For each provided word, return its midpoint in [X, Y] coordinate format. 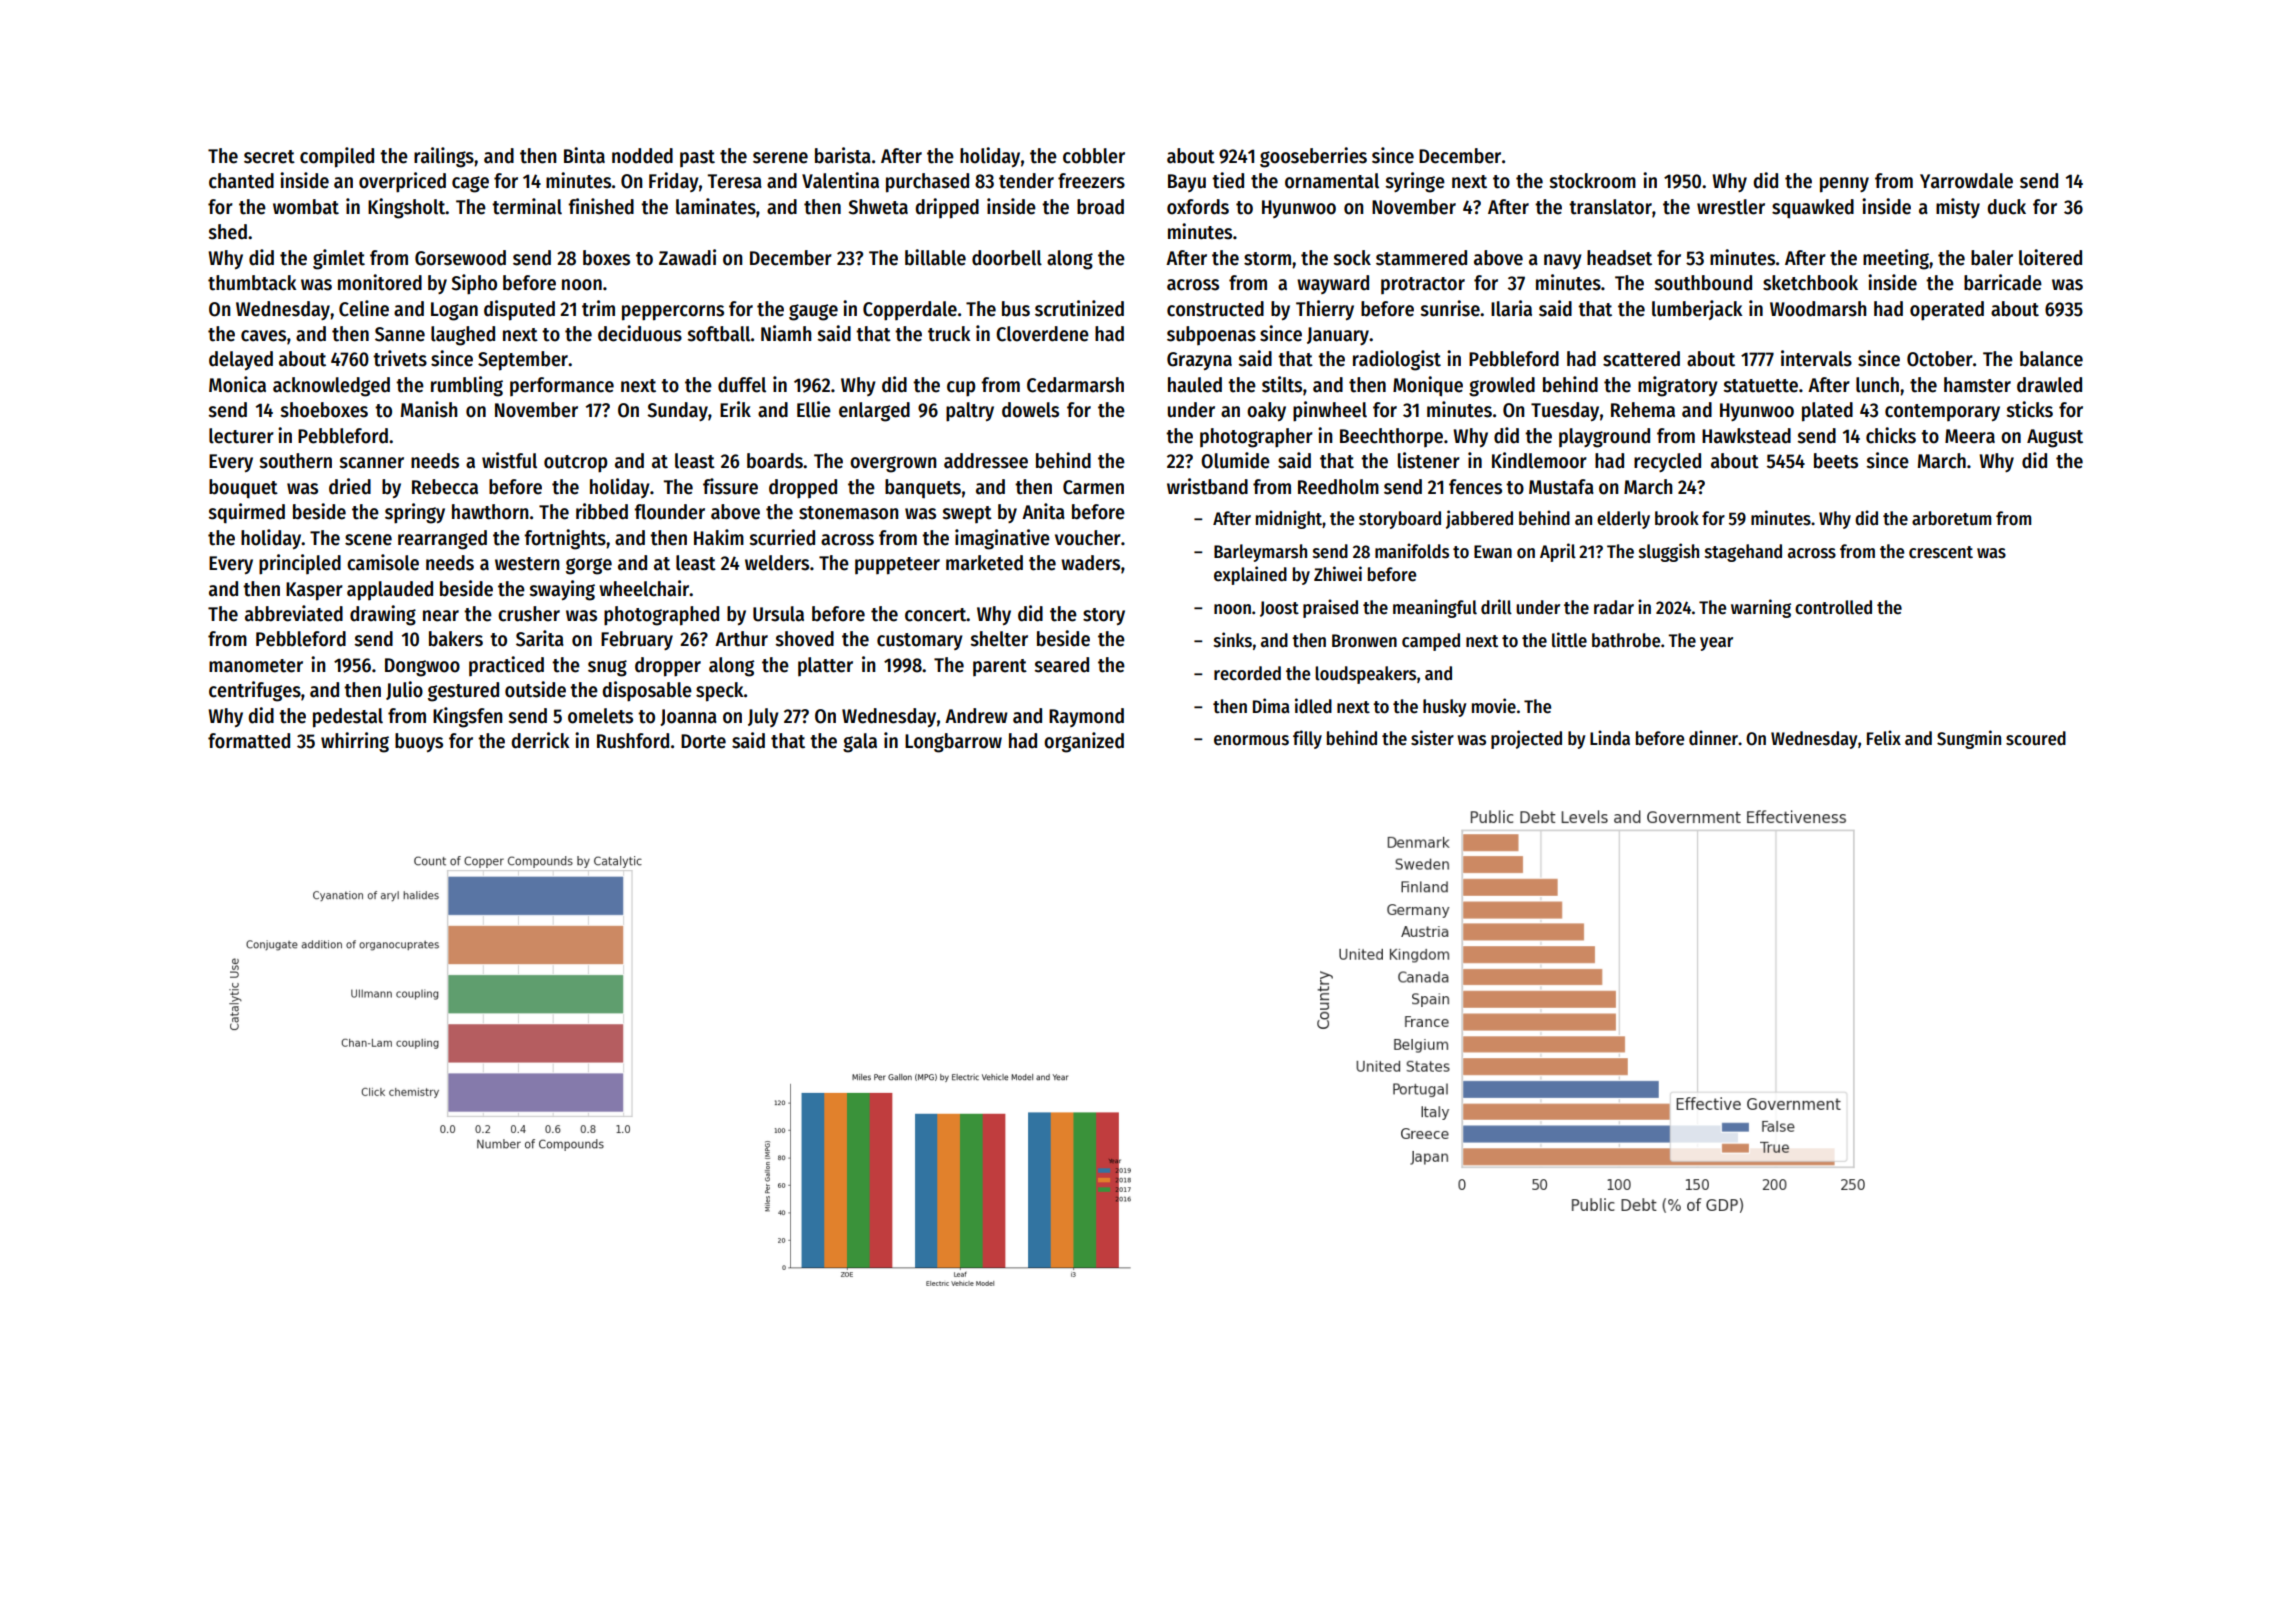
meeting [1896, 259]
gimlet [339, 259]
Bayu [1187, 183]
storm [1267, 259]
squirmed [247, 513]
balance [2051, 359]
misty [1958, 208]
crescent [1941, 552]
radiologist [1397, 360]
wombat [306, 207]
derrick [540, 740]
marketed [984, 563]
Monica [237, 384]
